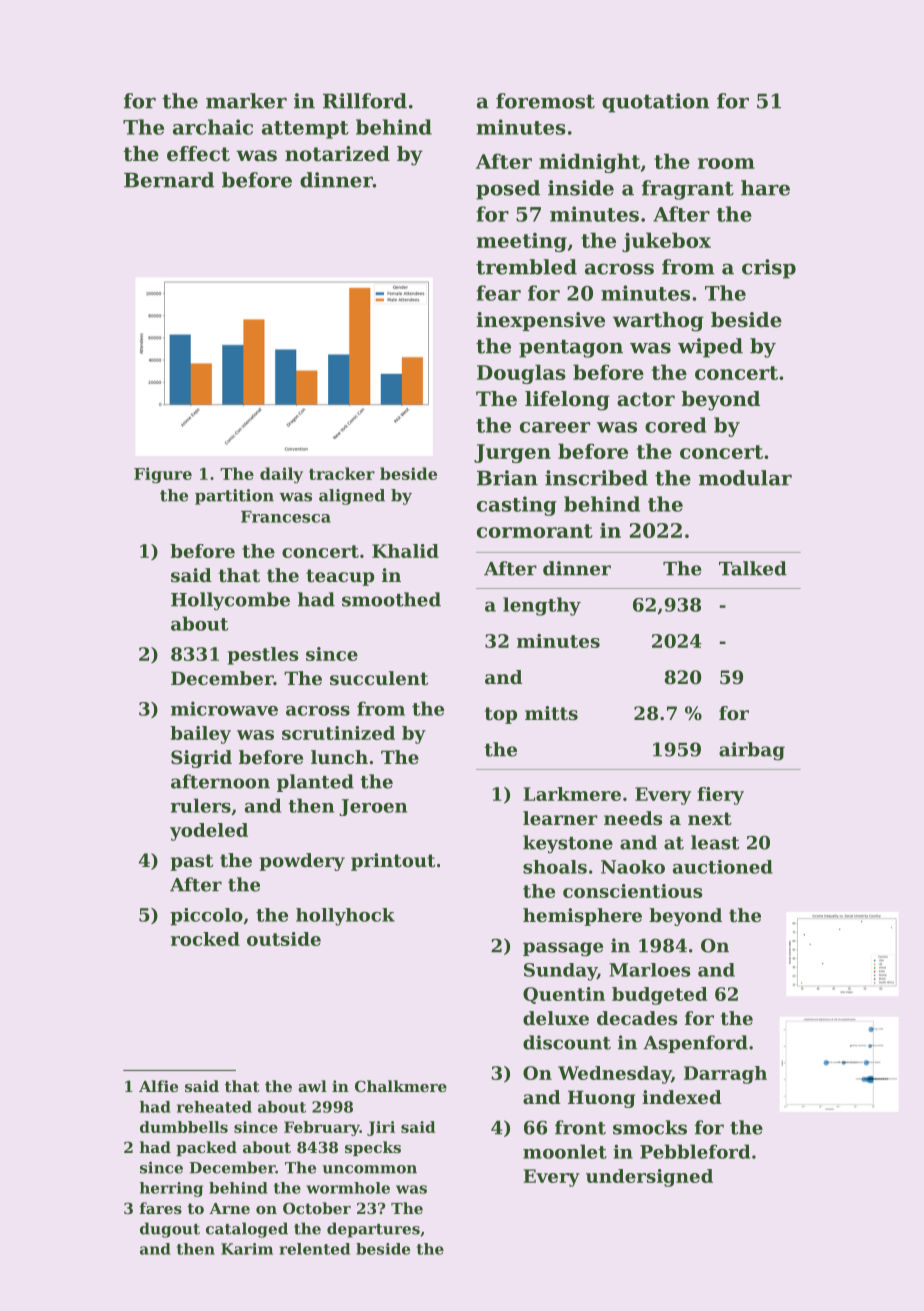 The image size is (924, 1311). Describe the element at coordinates (769, 269) in the document. I see `crisp` at that location.
